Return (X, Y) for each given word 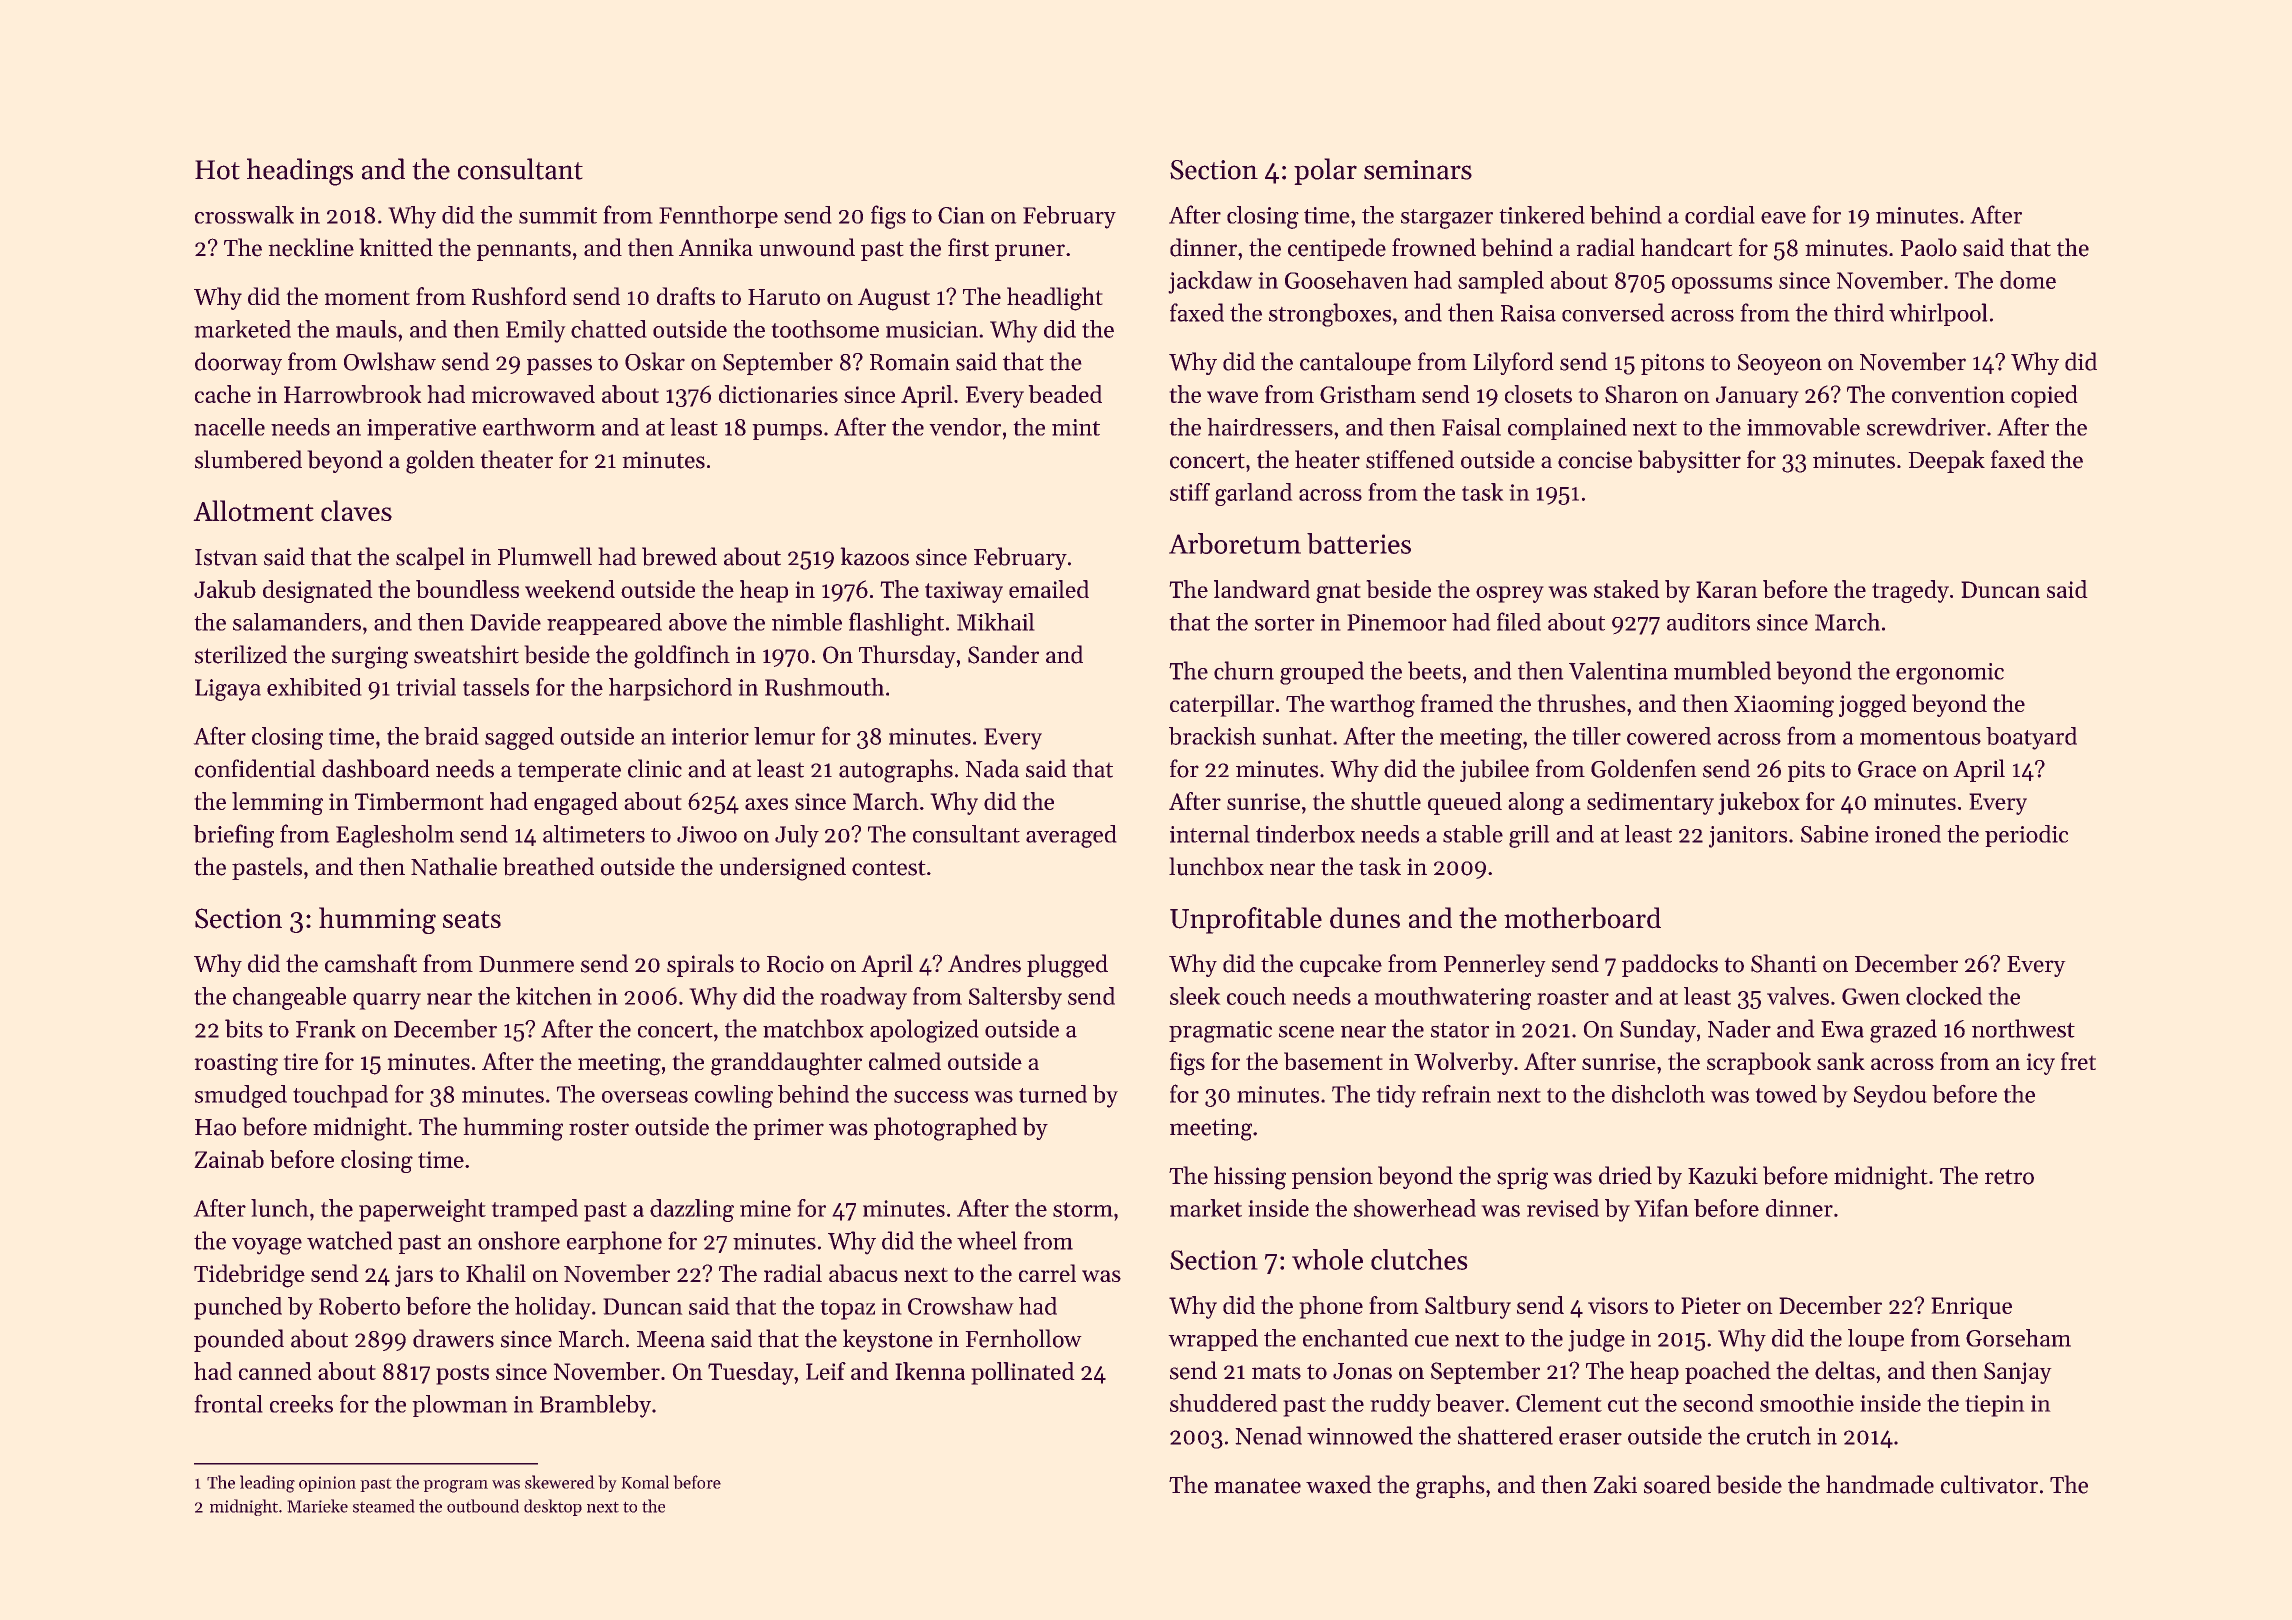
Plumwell (545, 556)
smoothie (1807, 1403)
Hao (215, 1127)
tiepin (1995, 1406)
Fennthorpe (718, 217)
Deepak (1946, 461)
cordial (1720, 215)
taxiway (964, 592)
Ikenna (930, 1371)
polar (1325, 171)
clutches (1419, 1259)
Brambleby (595, 1406)
